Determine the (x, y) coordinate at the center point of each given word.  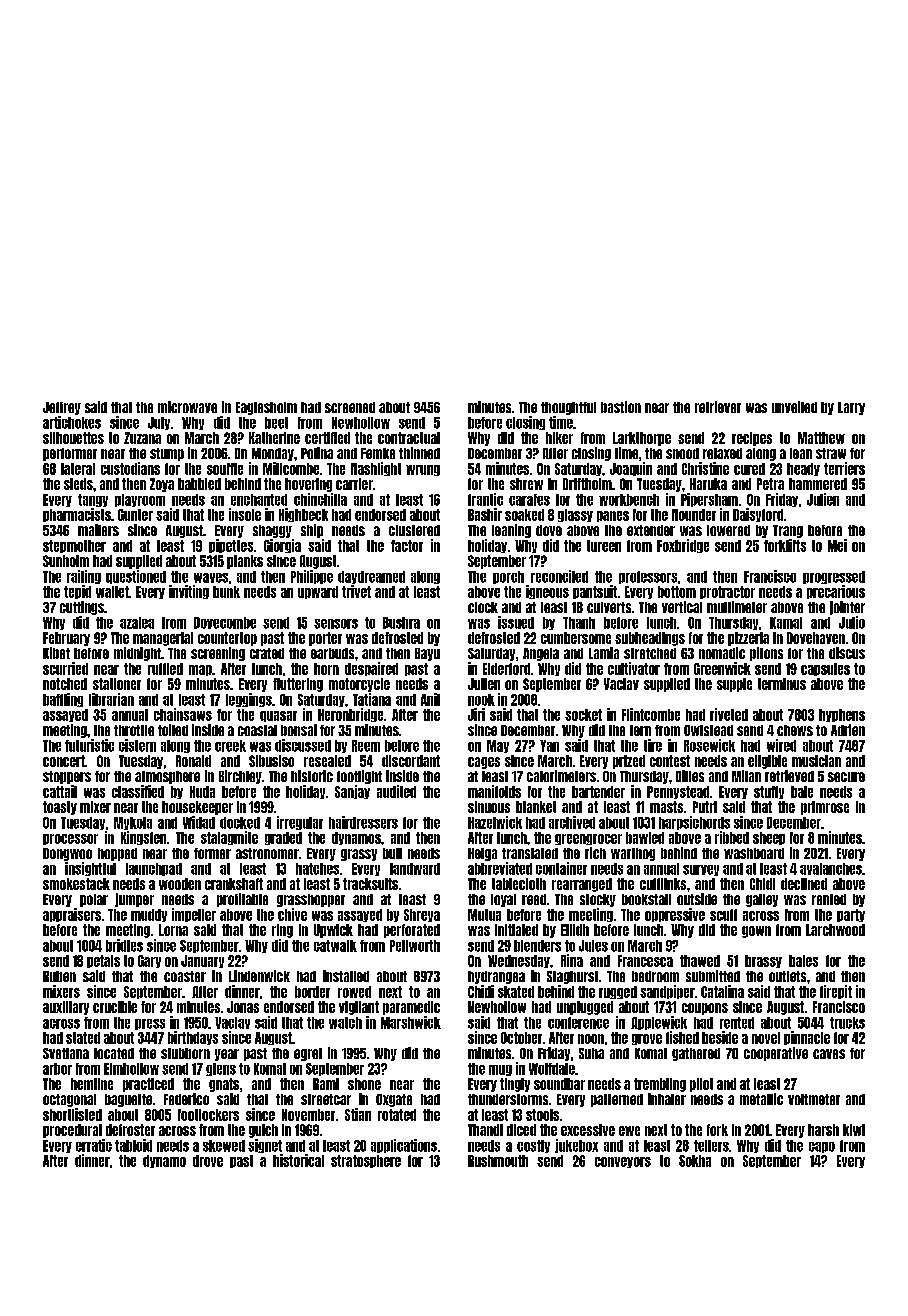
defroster (130, 1130)
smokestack (76, 884)
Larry (851, 408)
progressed (834, 577)
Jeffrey (62, 408)
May (498, 746)
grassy (359, 855)
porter (325, 639)
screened (350, 407)
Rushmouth (498, 1161)
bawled (645, 838)
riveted (729, 714)
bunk (226, 592)
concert (64, 761)
